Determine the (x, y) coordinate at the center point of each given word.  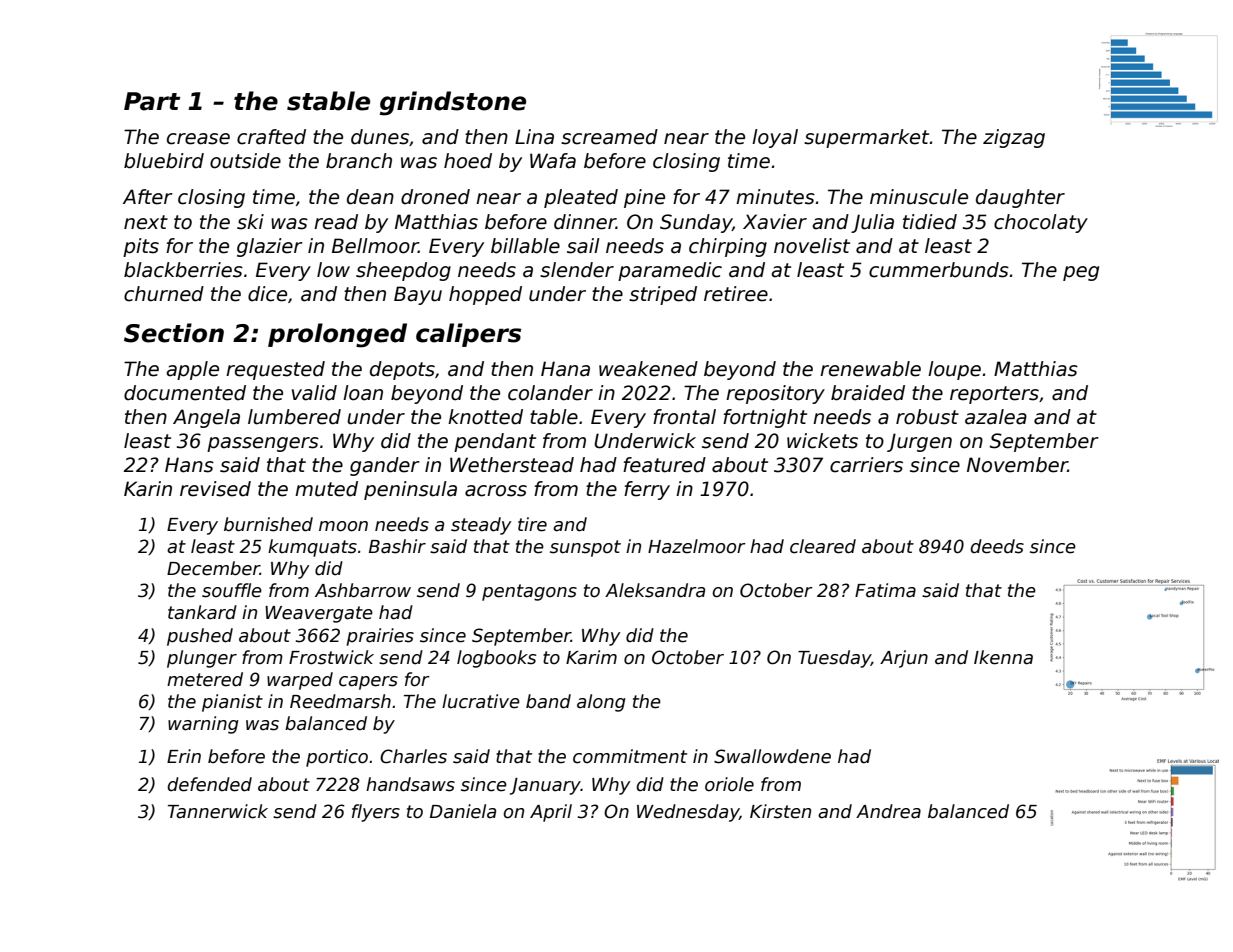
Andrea (888, 811)
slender (577, 270)
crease (198, 139)
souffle (232, 590)
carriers (866, 465)
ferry (647, 490)
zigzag (1014, 138)
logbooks (496, 659)
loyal (775, 138)
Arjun (904, 659)
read (336, 222)
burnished (268, 524)
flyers (376, 813)
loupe (954, 370)
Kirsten (780, 811)
